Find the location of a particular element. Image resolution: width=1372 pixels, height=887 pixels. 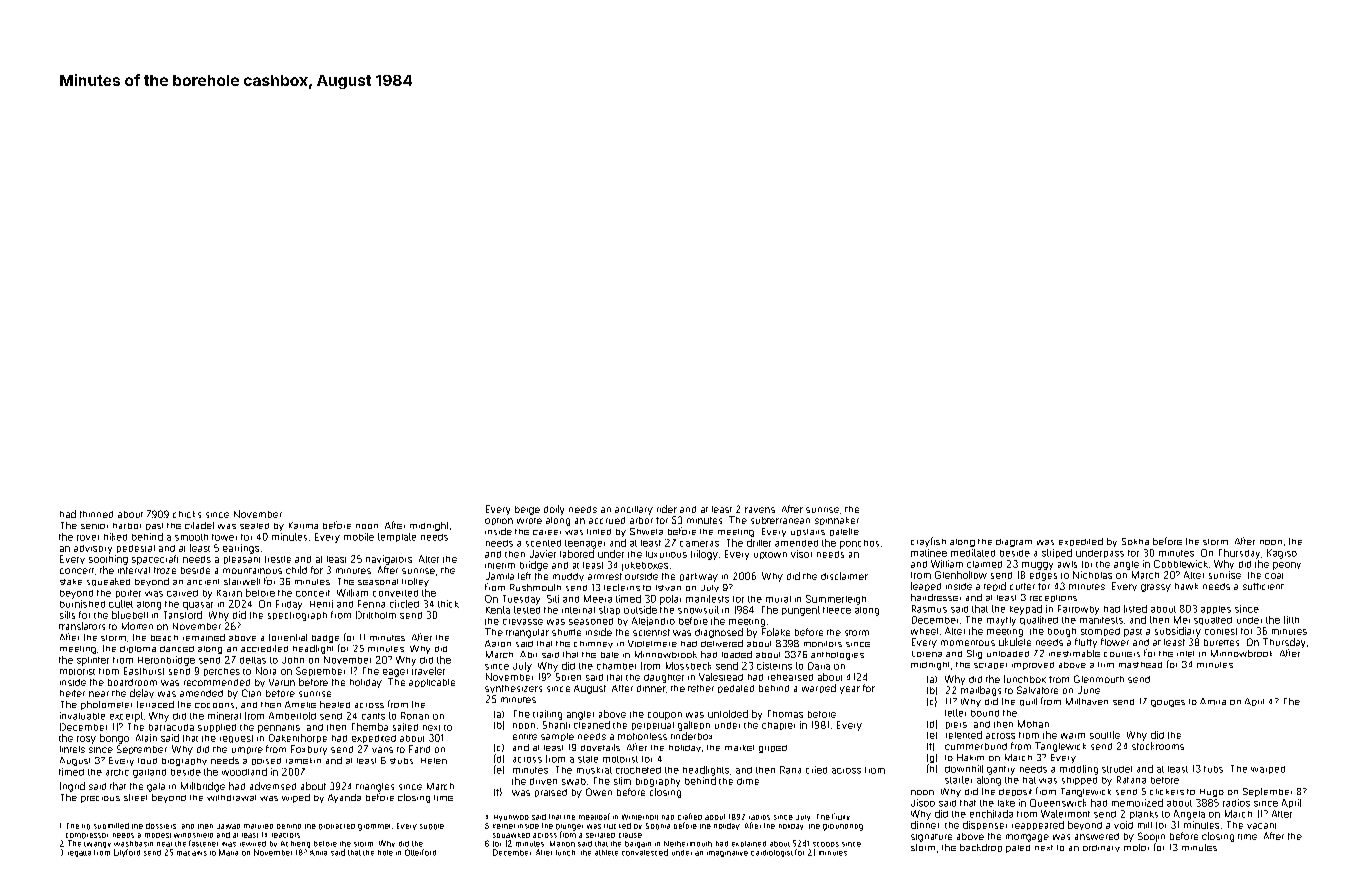

Shweta is located at coordinates (646, 531).
